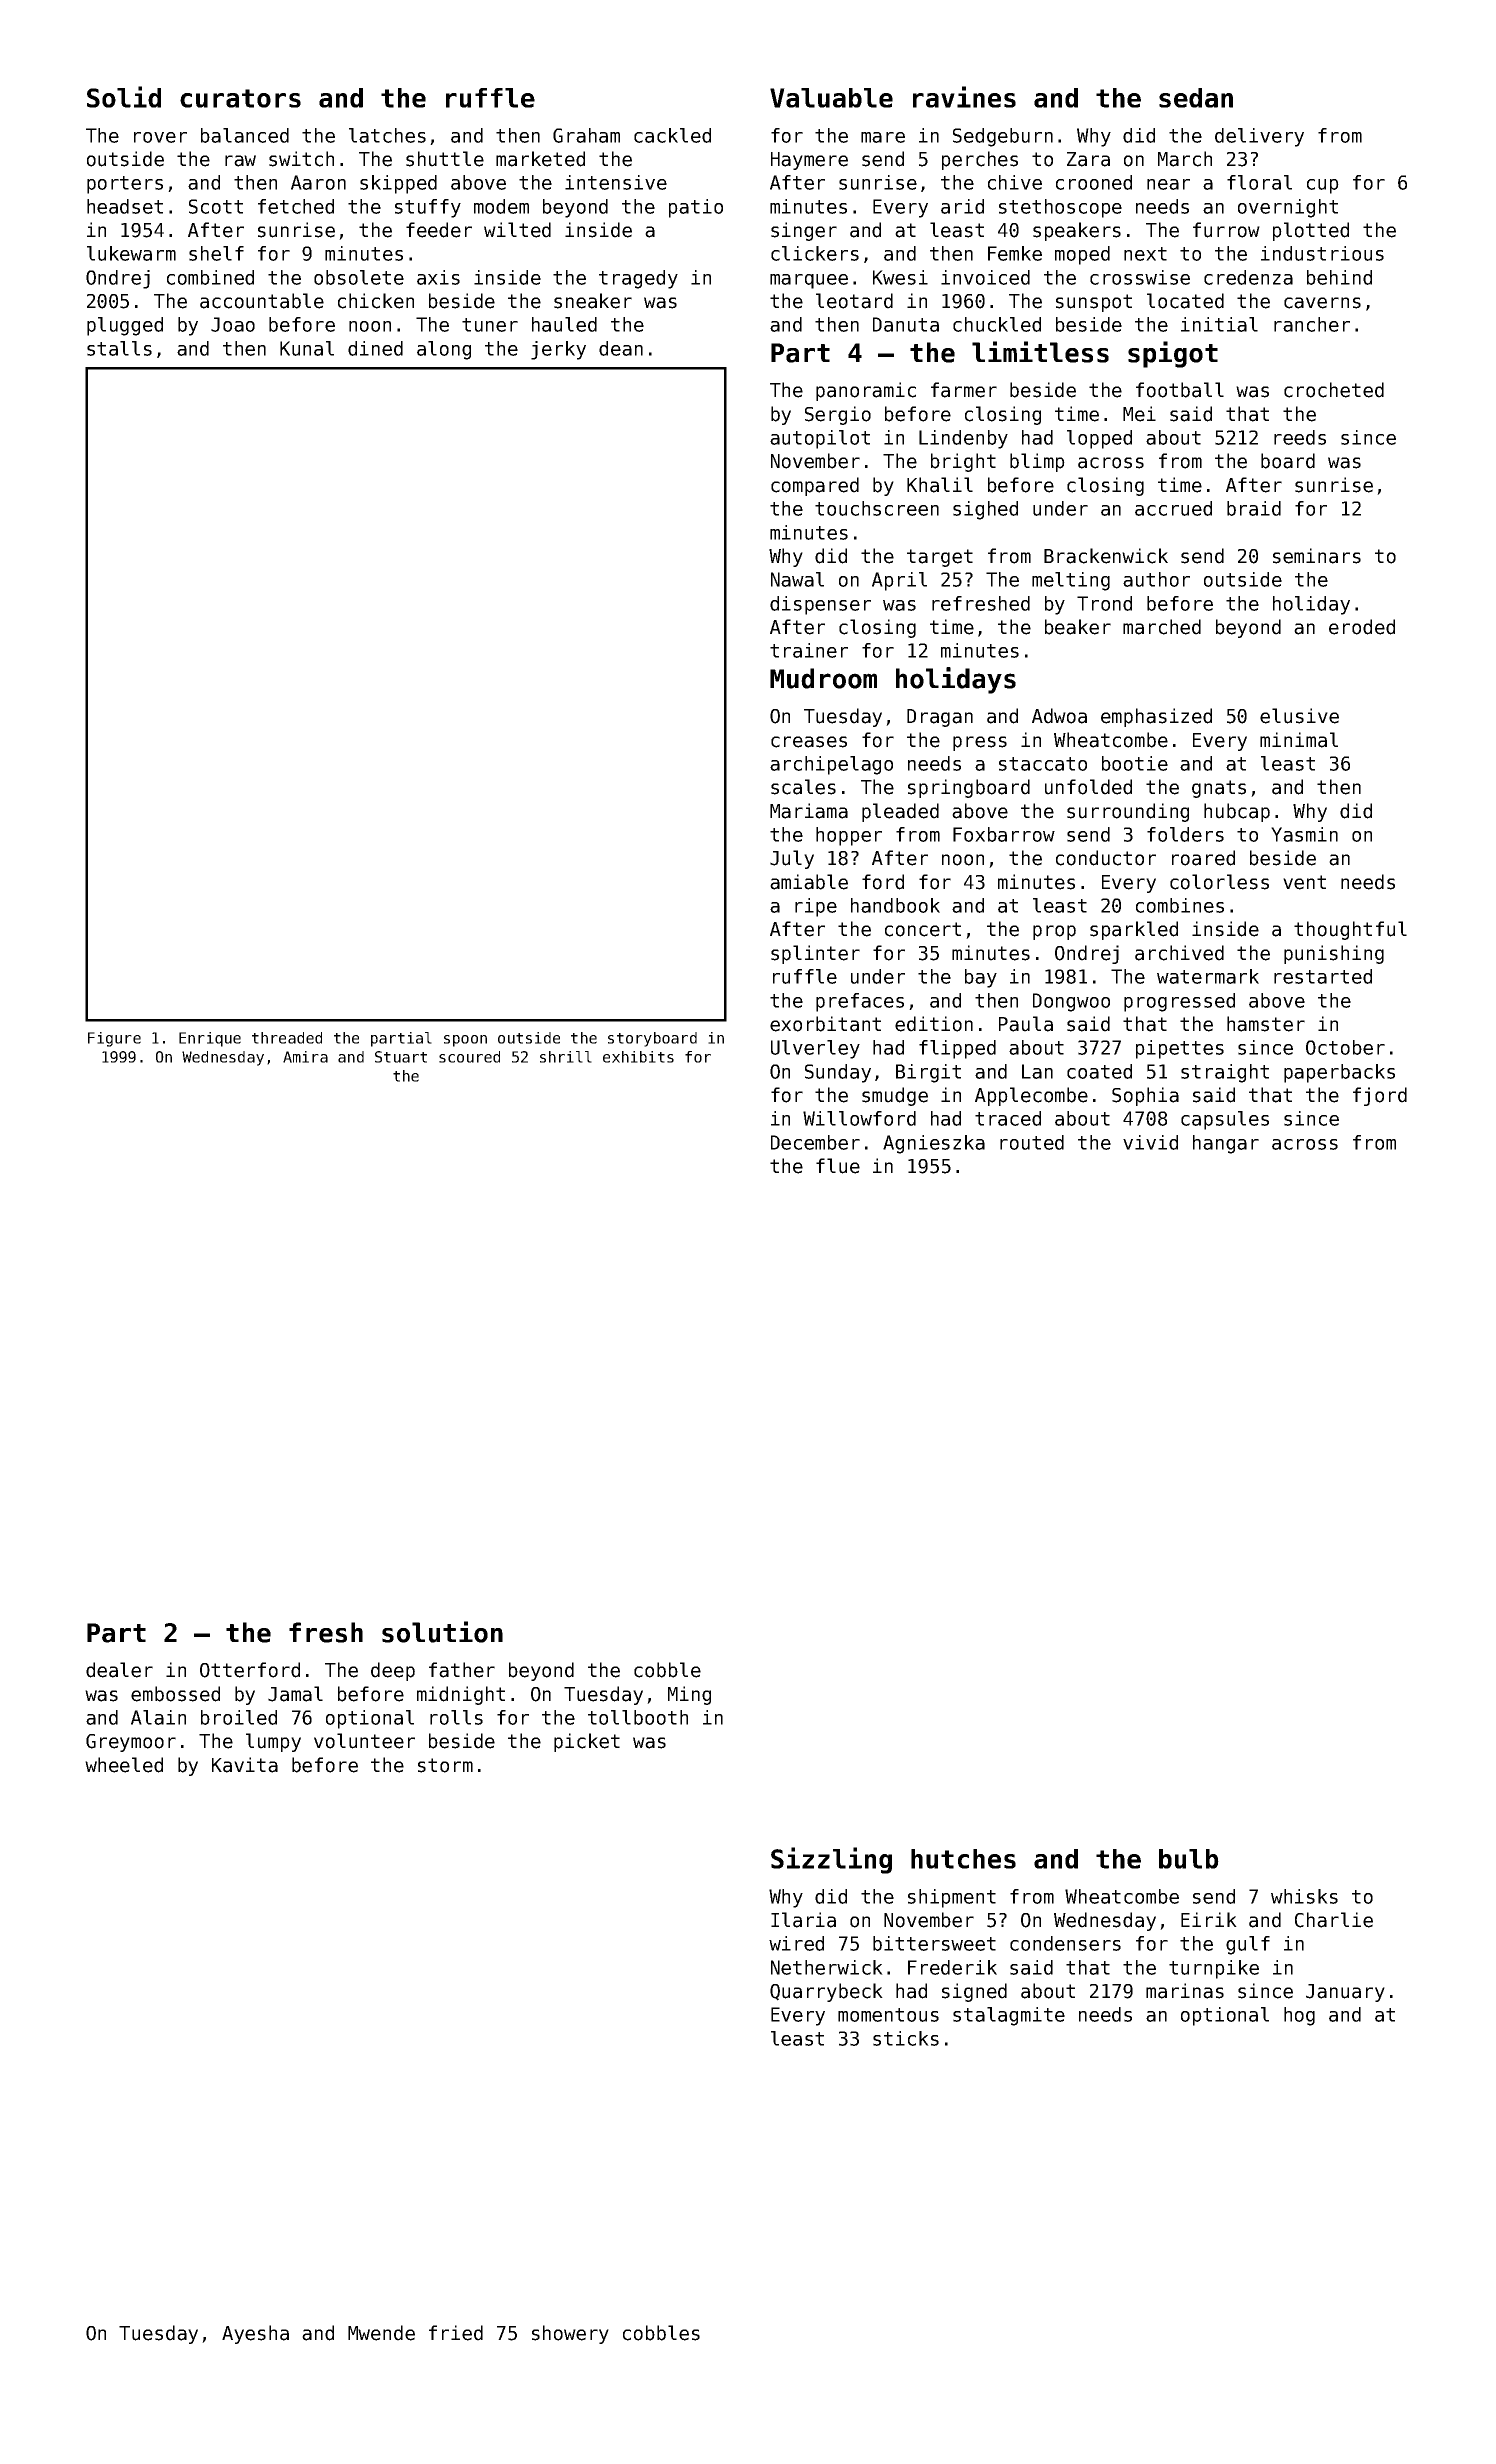 The width and height of the document is (1496, 2464). Describe the element at coordinates (906, 2038) in the document. I see `sticks` at that location.
